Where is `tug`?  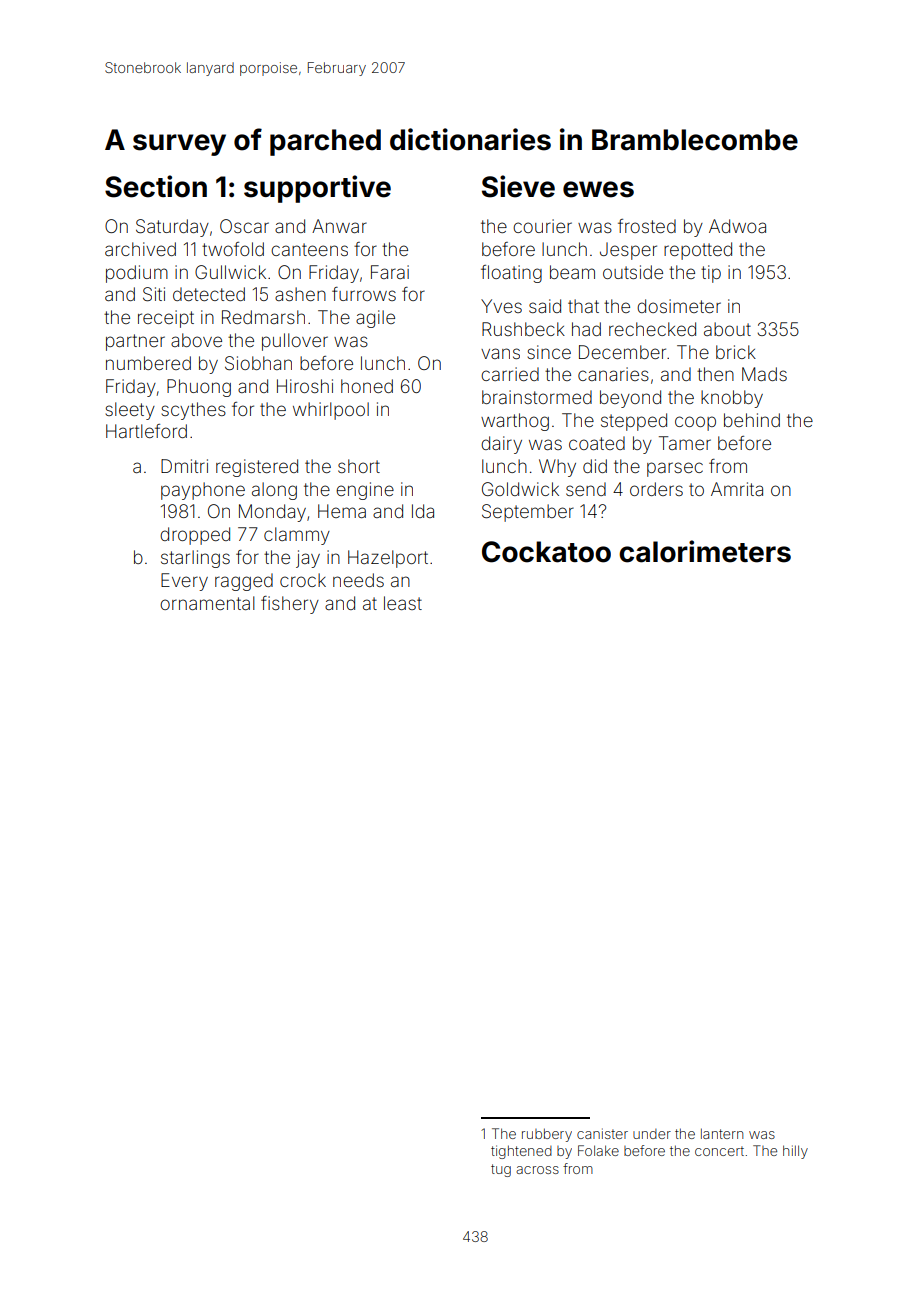 tug is located at coordinates (501, 1170).
